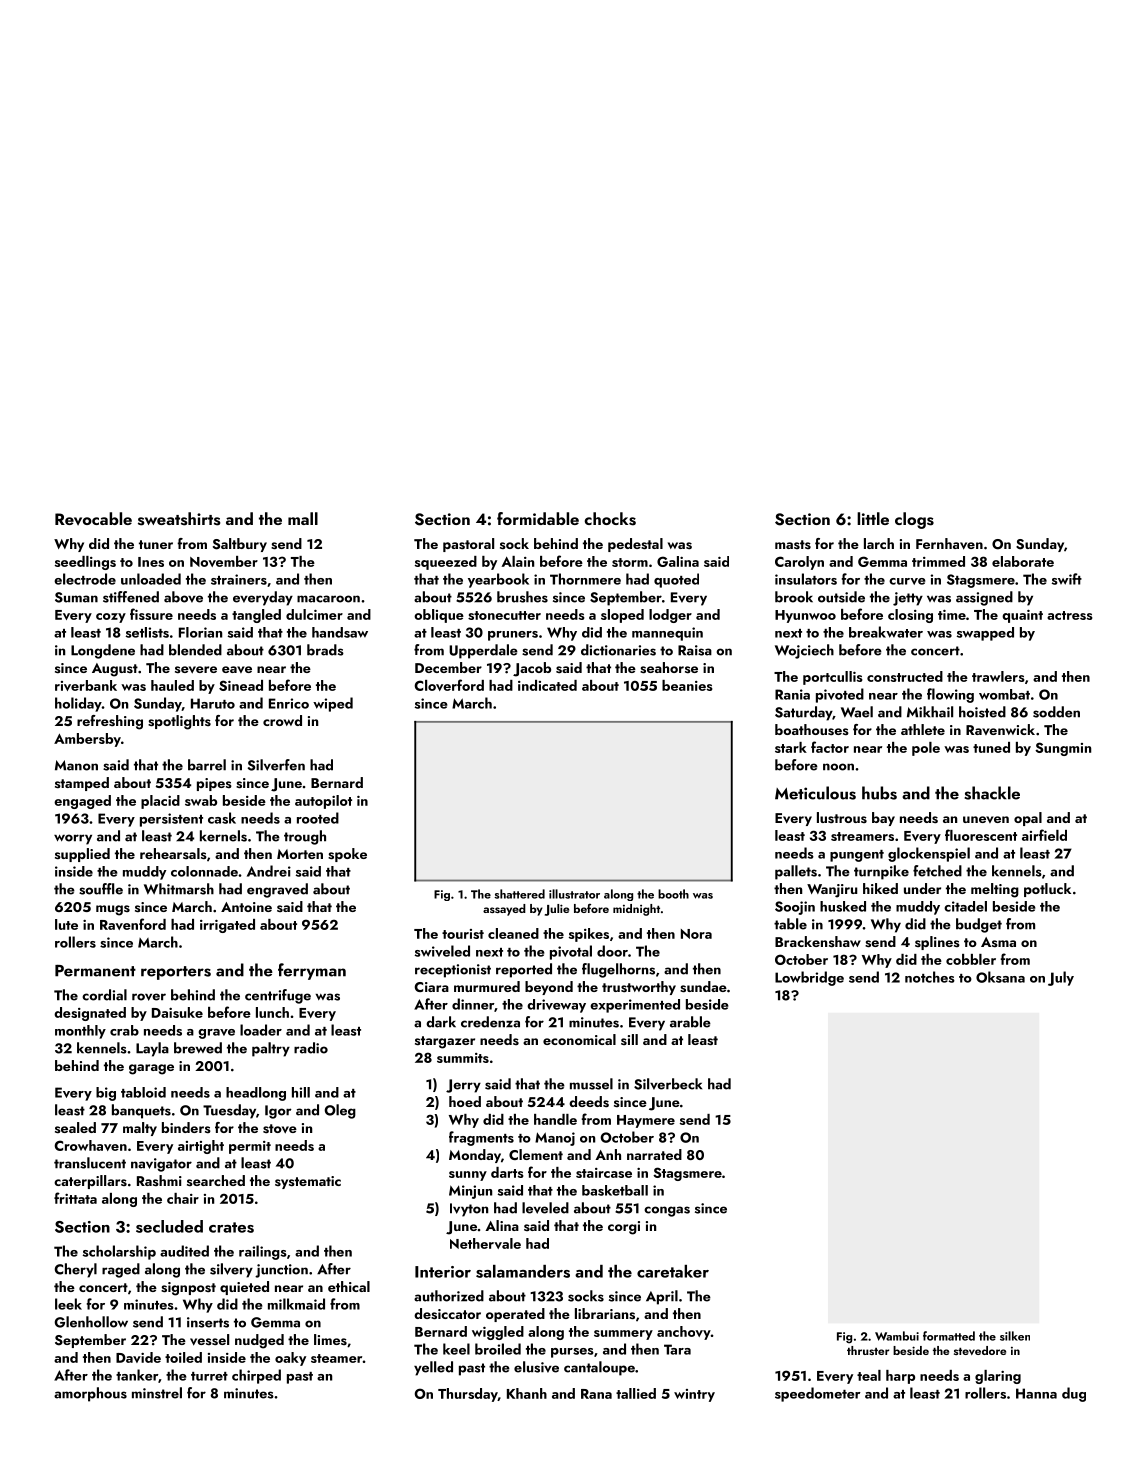  Describe the element at coordinates (222, 818) in the image. I see `cask` at that location.
